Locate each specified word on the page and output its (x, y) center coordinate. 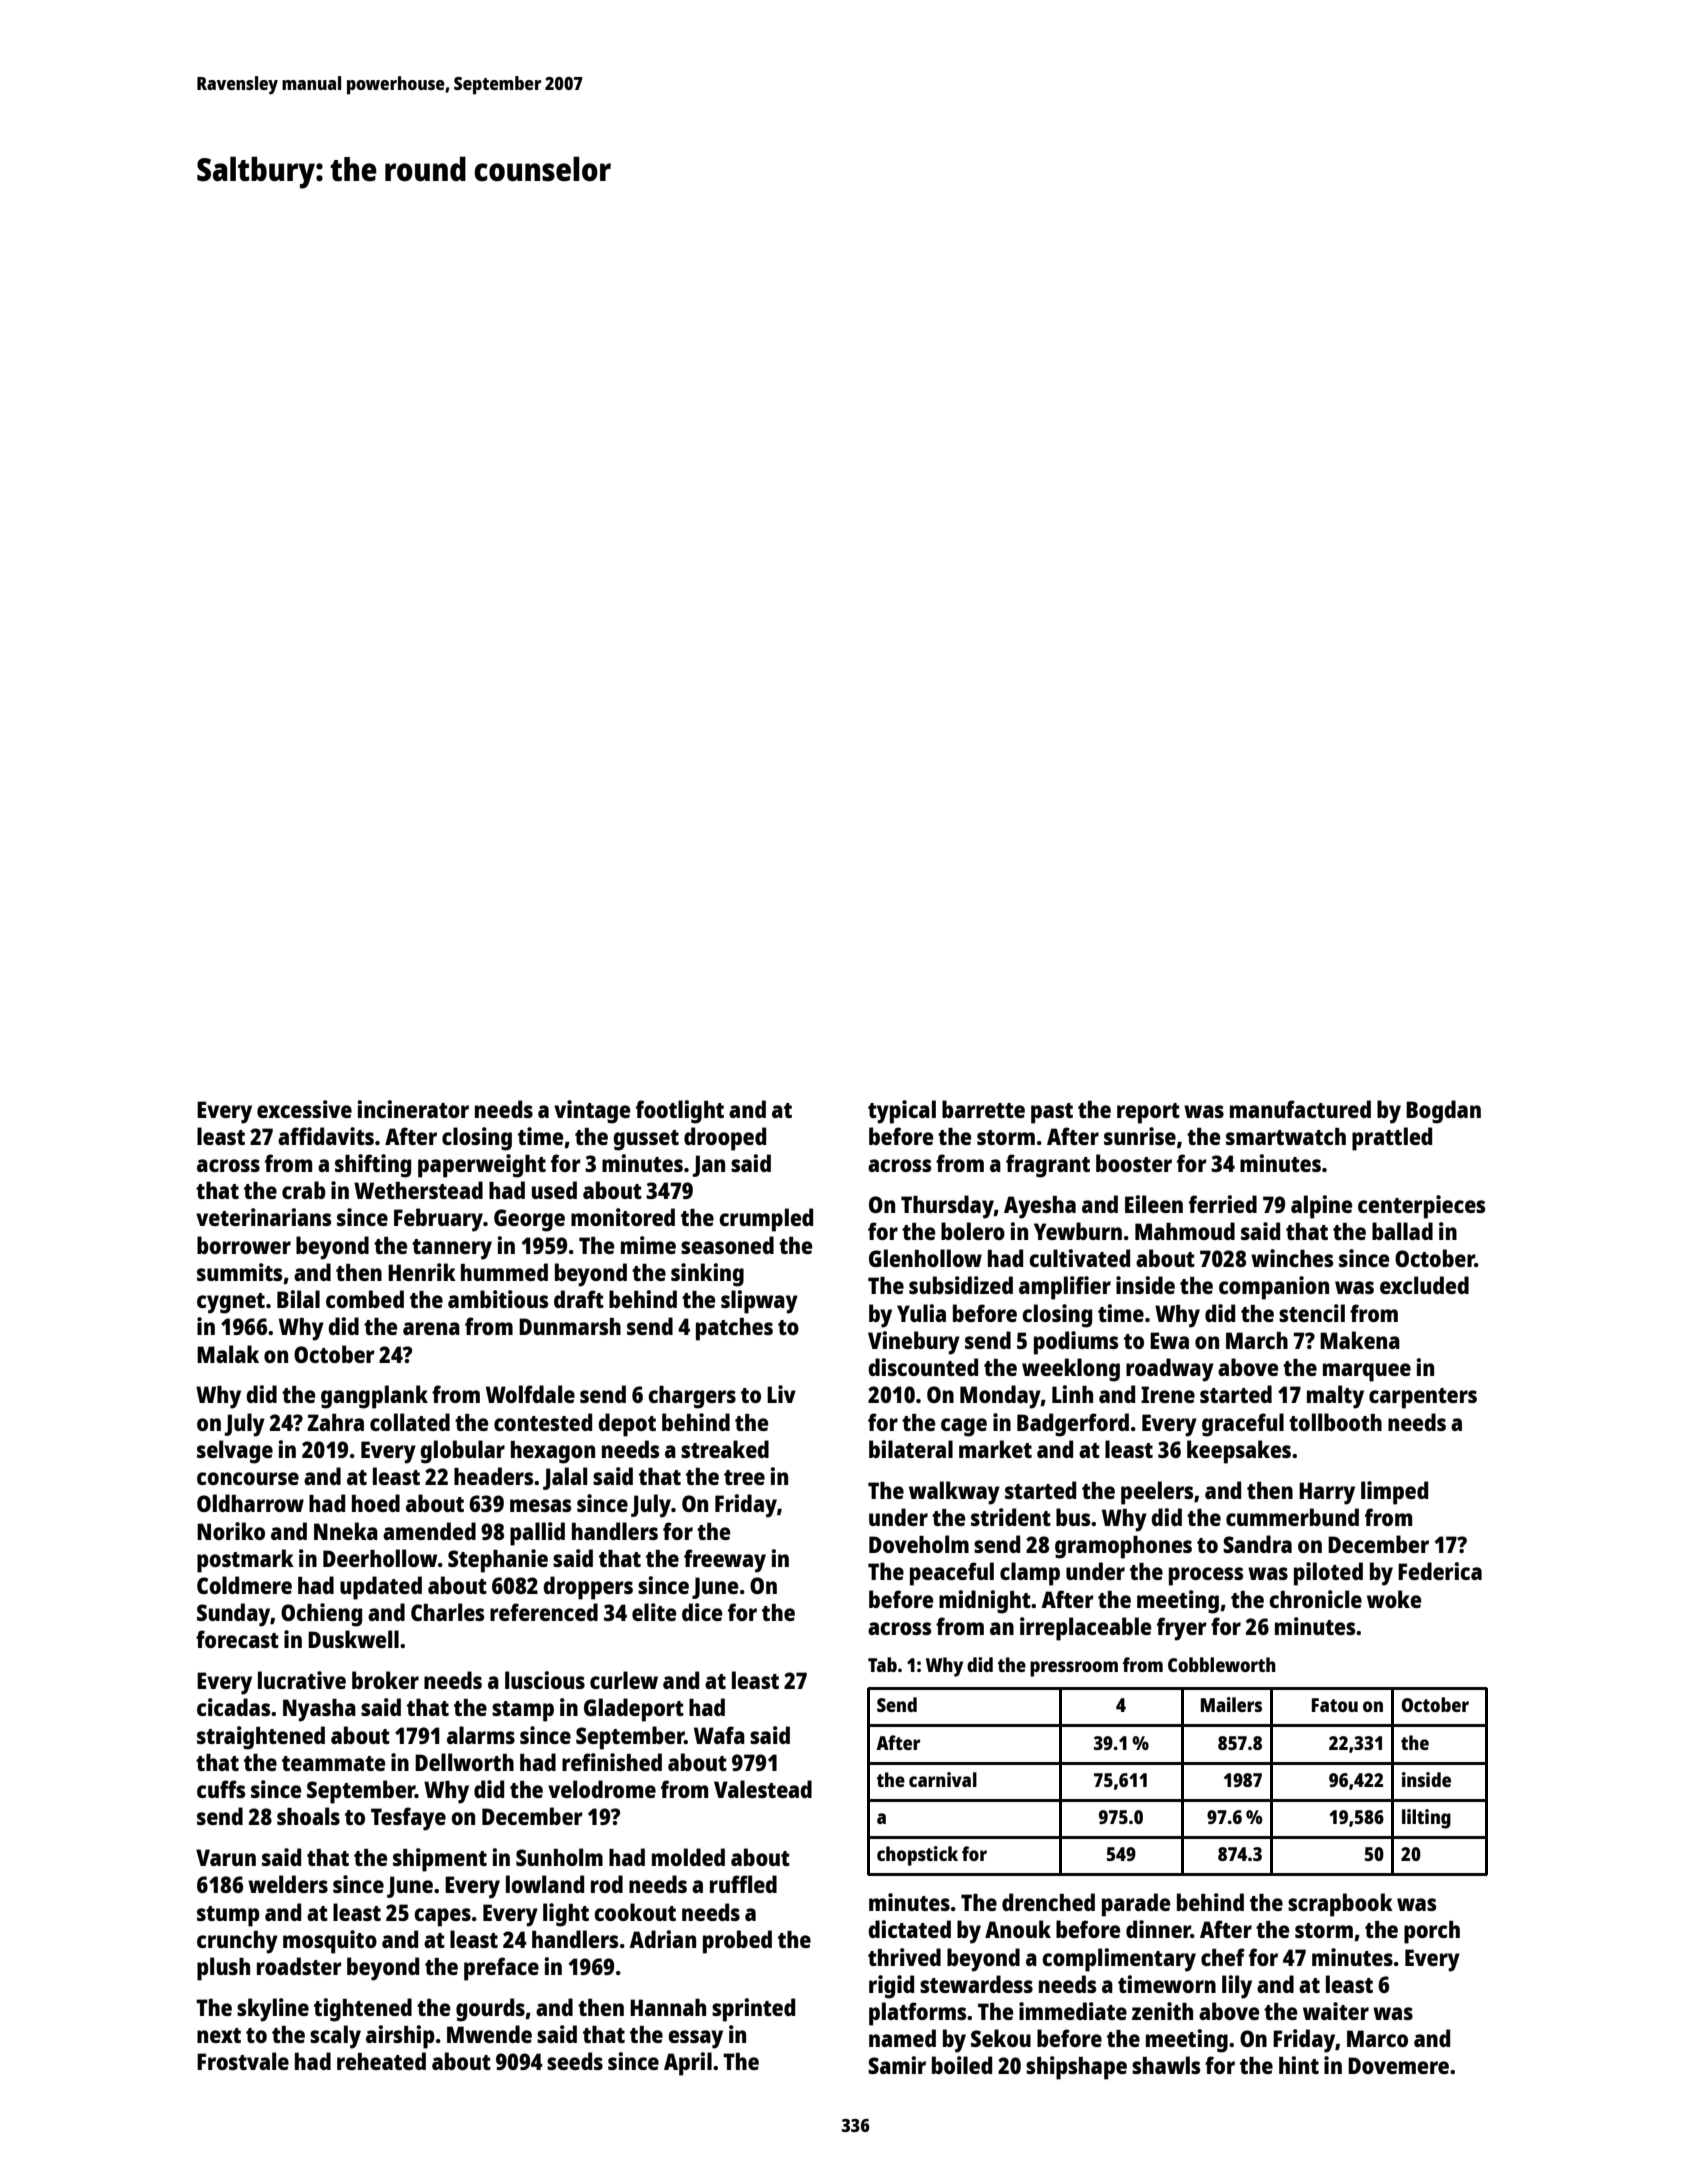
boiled (962, 2065)
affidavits (326, 1136)
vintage (592, 1112)
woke (1394, 1599)
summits (239, 1272)
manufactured (1300, 1109)
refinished (612, 1762)
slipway (759, 1302)
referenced (544, 1612)
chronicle (1315, 1599)
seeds (575, 2061)
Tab (882, 1664)
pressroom (1074, 1669)
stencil (1312, 1313)
